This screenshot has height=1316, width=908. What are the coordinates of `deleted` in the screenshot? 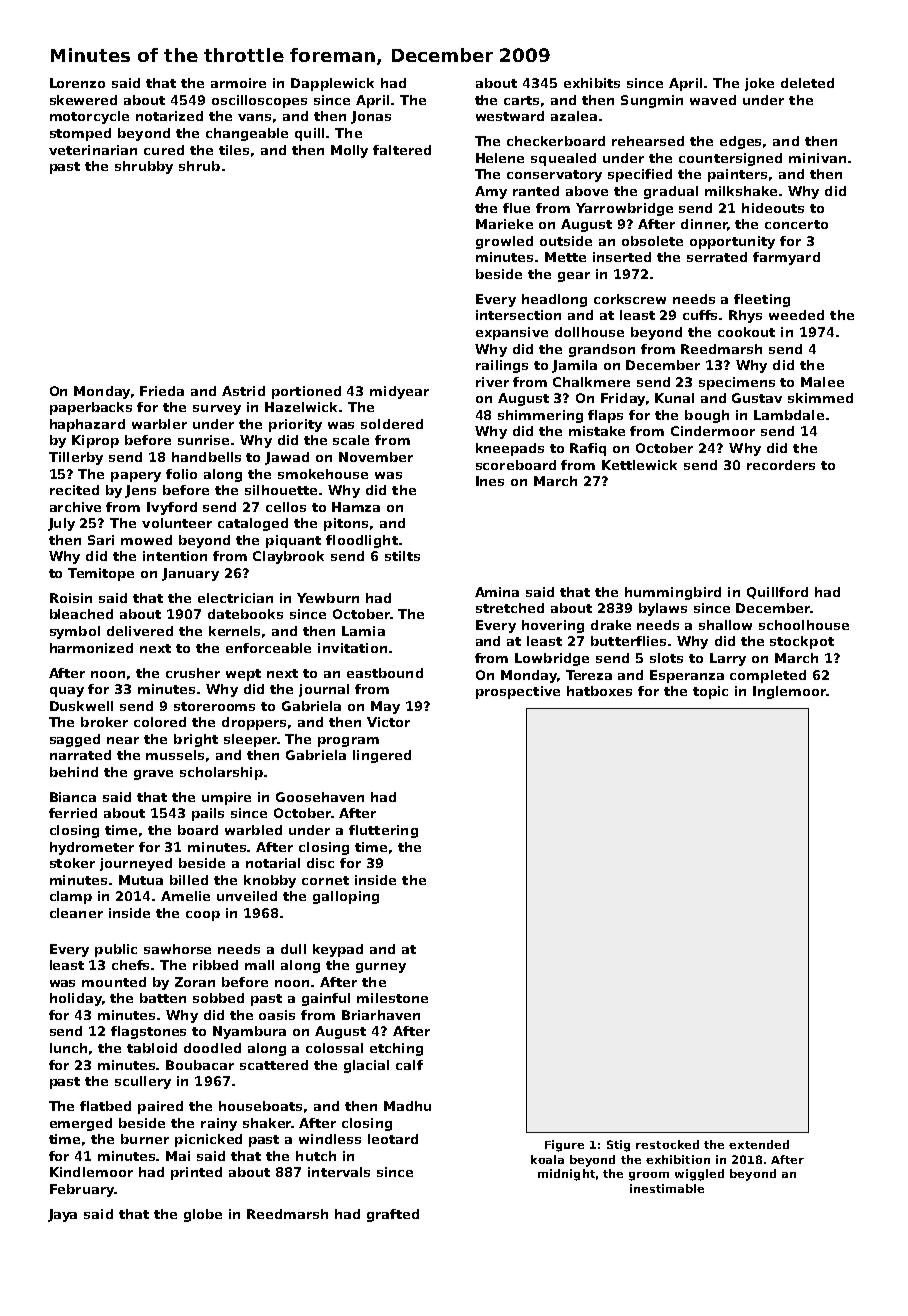 It's located at (807, 83).
